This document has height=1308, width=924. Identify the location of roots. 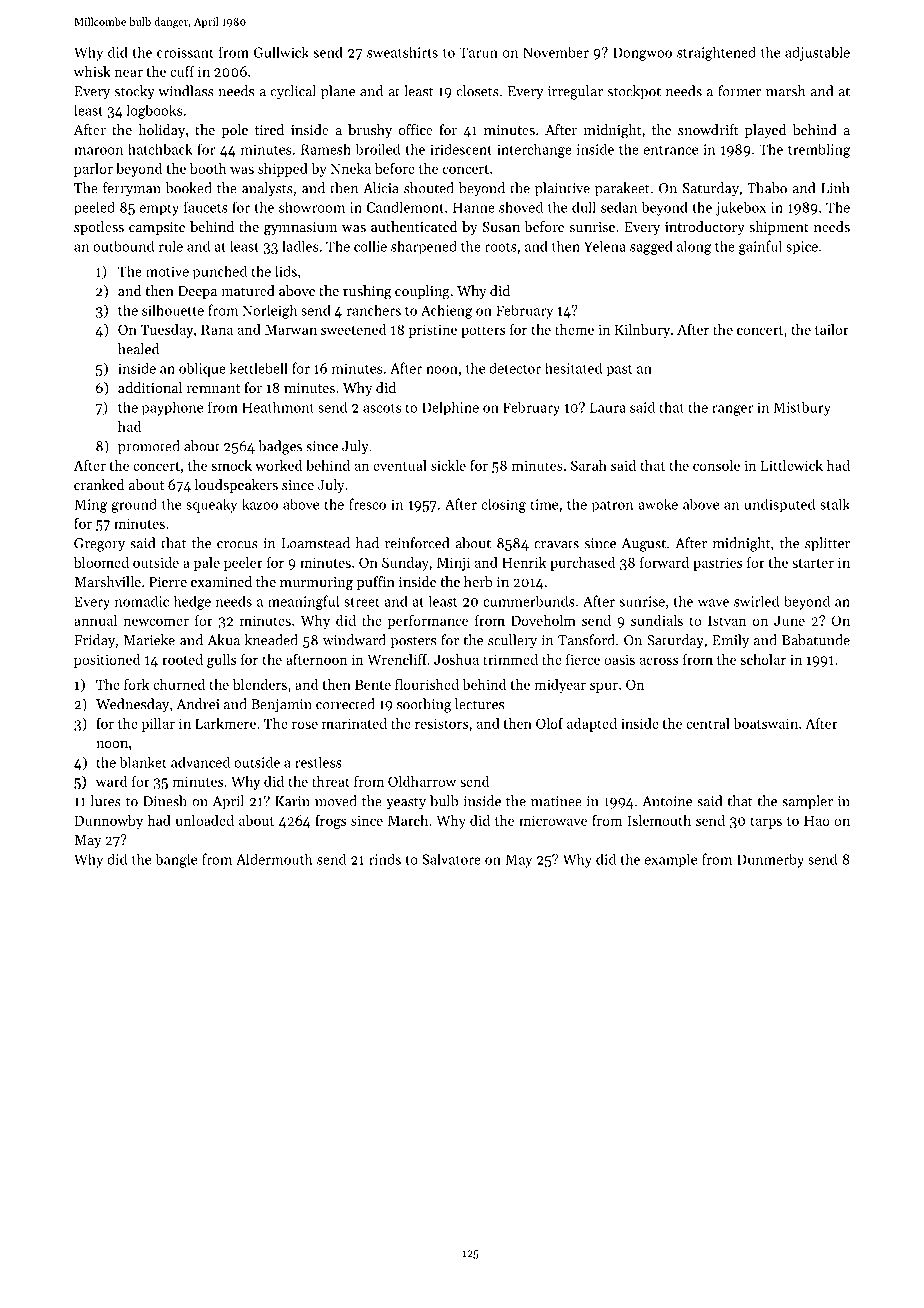
(501, 247).
